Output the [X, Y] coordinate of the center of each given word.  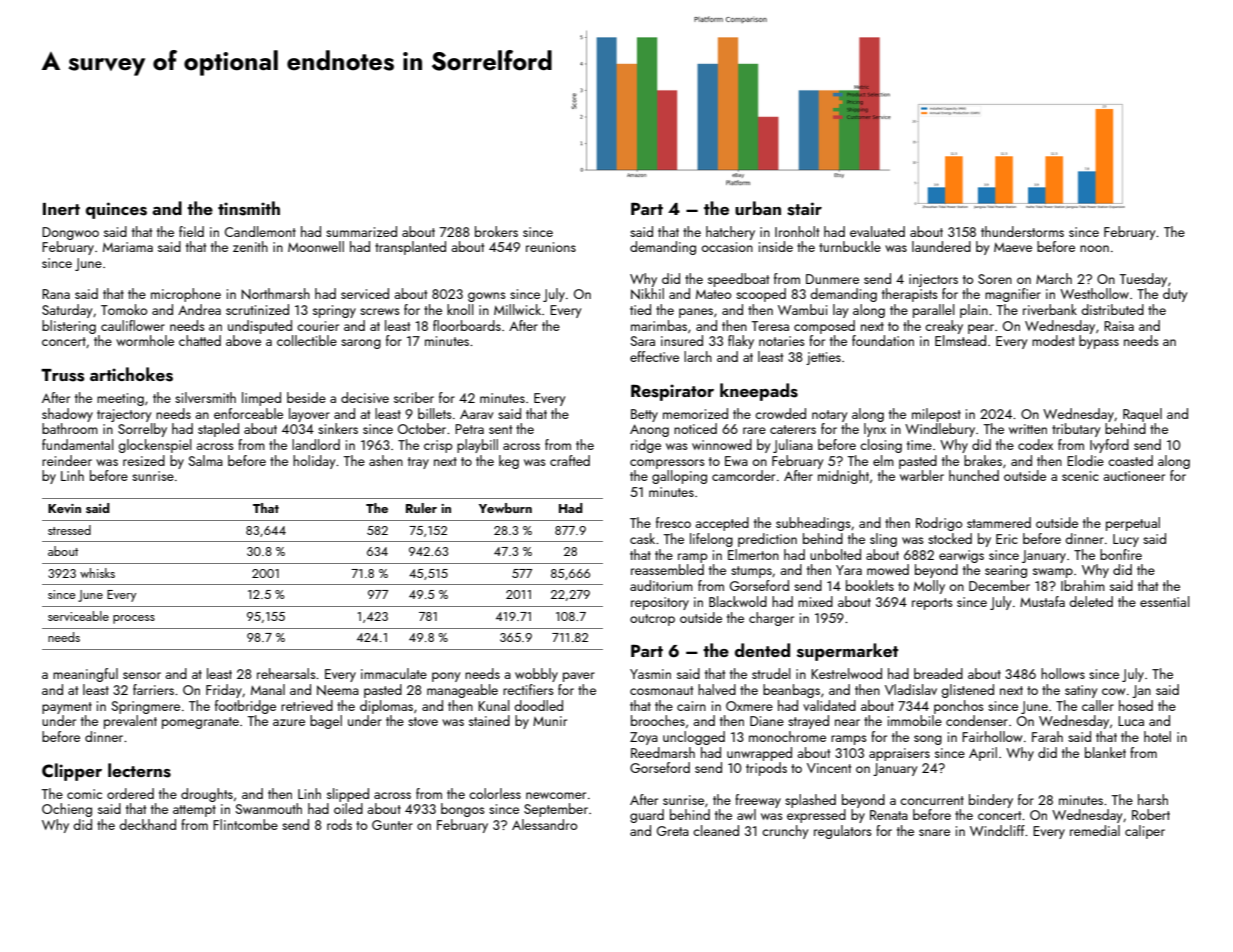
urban [758, 208]
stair [804, 209]
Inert [61, 209]
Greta [673, 831]
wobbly [536, 675]
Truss [62, 375]
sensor [142, 675]
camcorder [743, 475]
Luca [1131, 721]
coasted [1130, 460]
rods [339, 824]
